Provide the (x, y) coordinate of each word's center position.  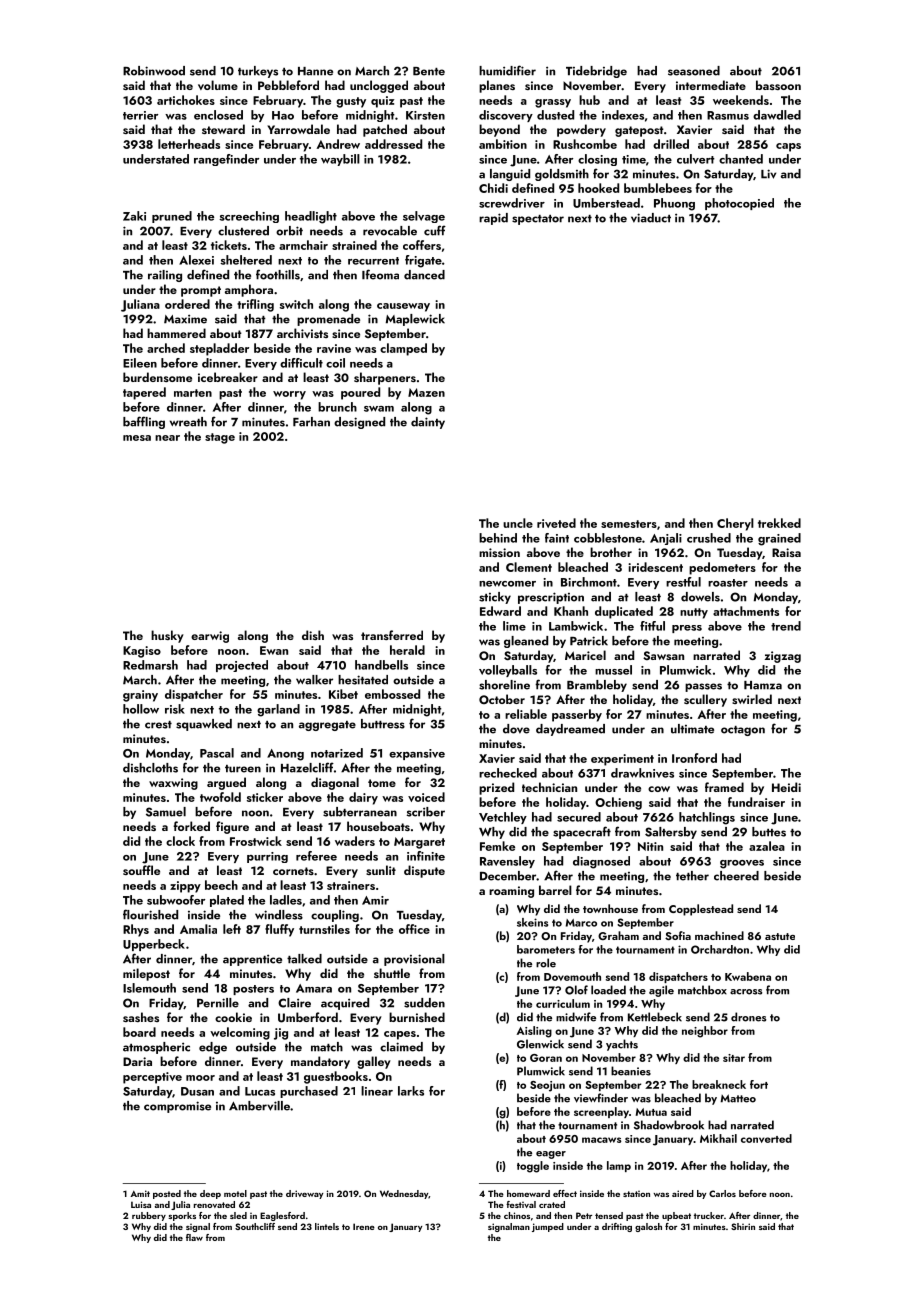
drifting (617, 1227)
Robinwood (154, 71)
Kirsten (425, 115)
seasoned (694, 71)
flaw (194, 1237)
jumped (548, 1227)
